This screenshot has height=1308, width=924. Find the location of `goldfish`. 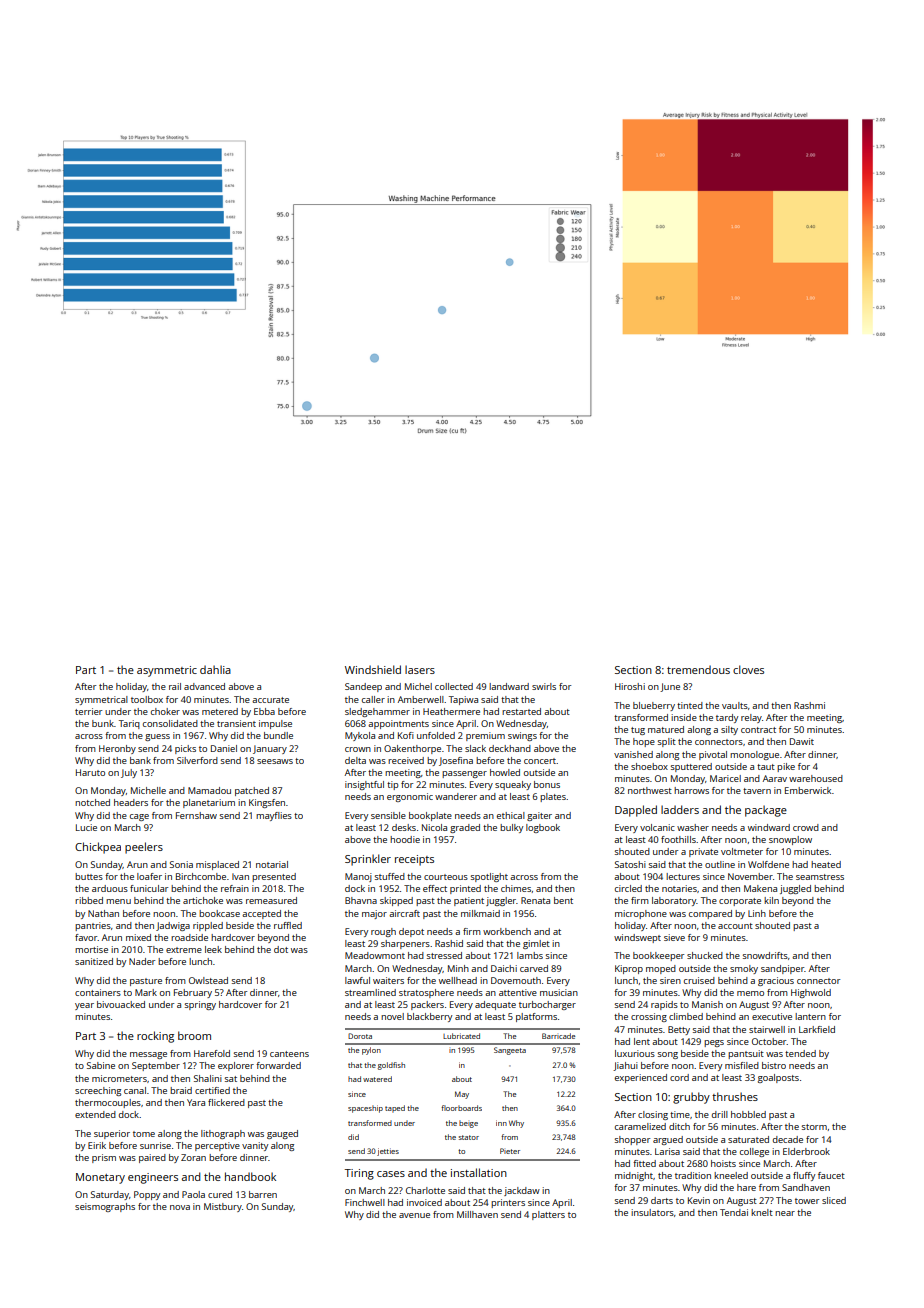

goldfish is located at coordinates (391, 1066).
